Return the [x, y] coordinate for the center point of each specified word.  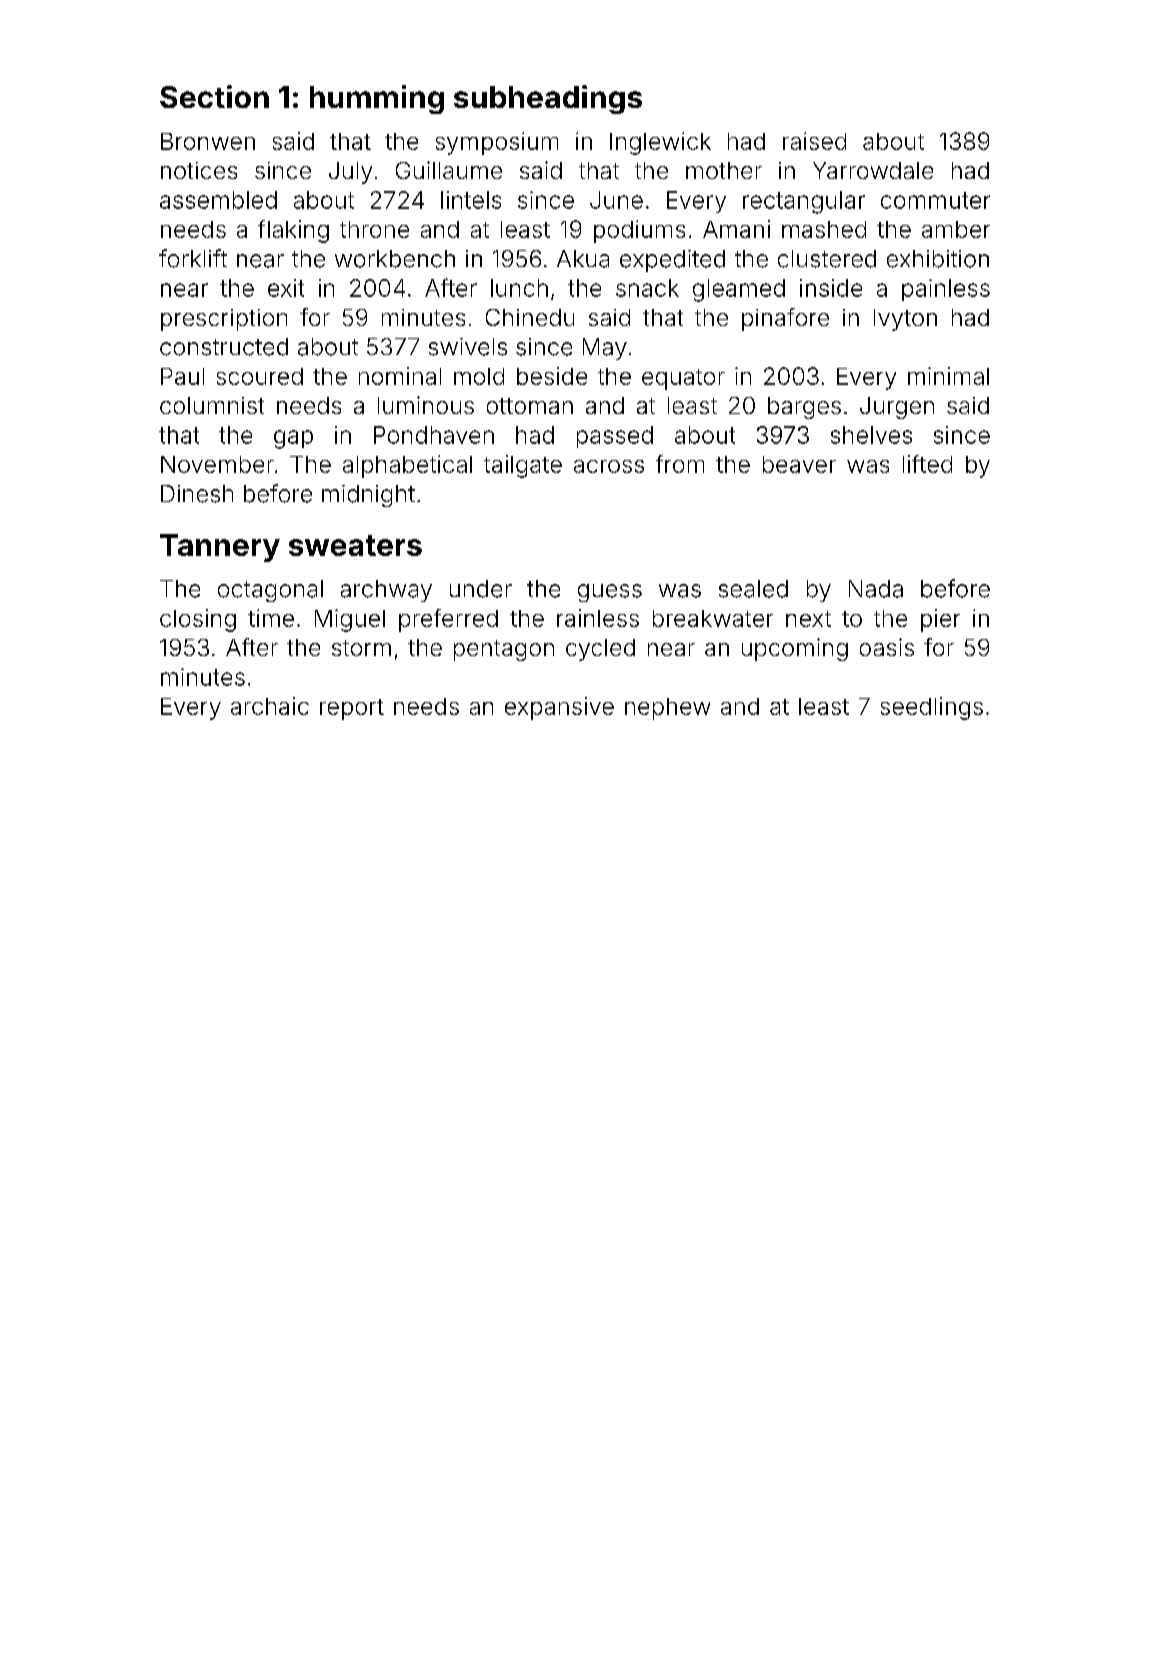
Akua [583, 259]
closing [198, 620]
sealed [753, 589]
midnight [368, 496]
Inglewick [660, 143]
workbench [395, 259]
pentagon [504, 650]
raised [814, 141]
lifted [927, 464]
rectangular [804, 202]
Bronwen [208, 141]
